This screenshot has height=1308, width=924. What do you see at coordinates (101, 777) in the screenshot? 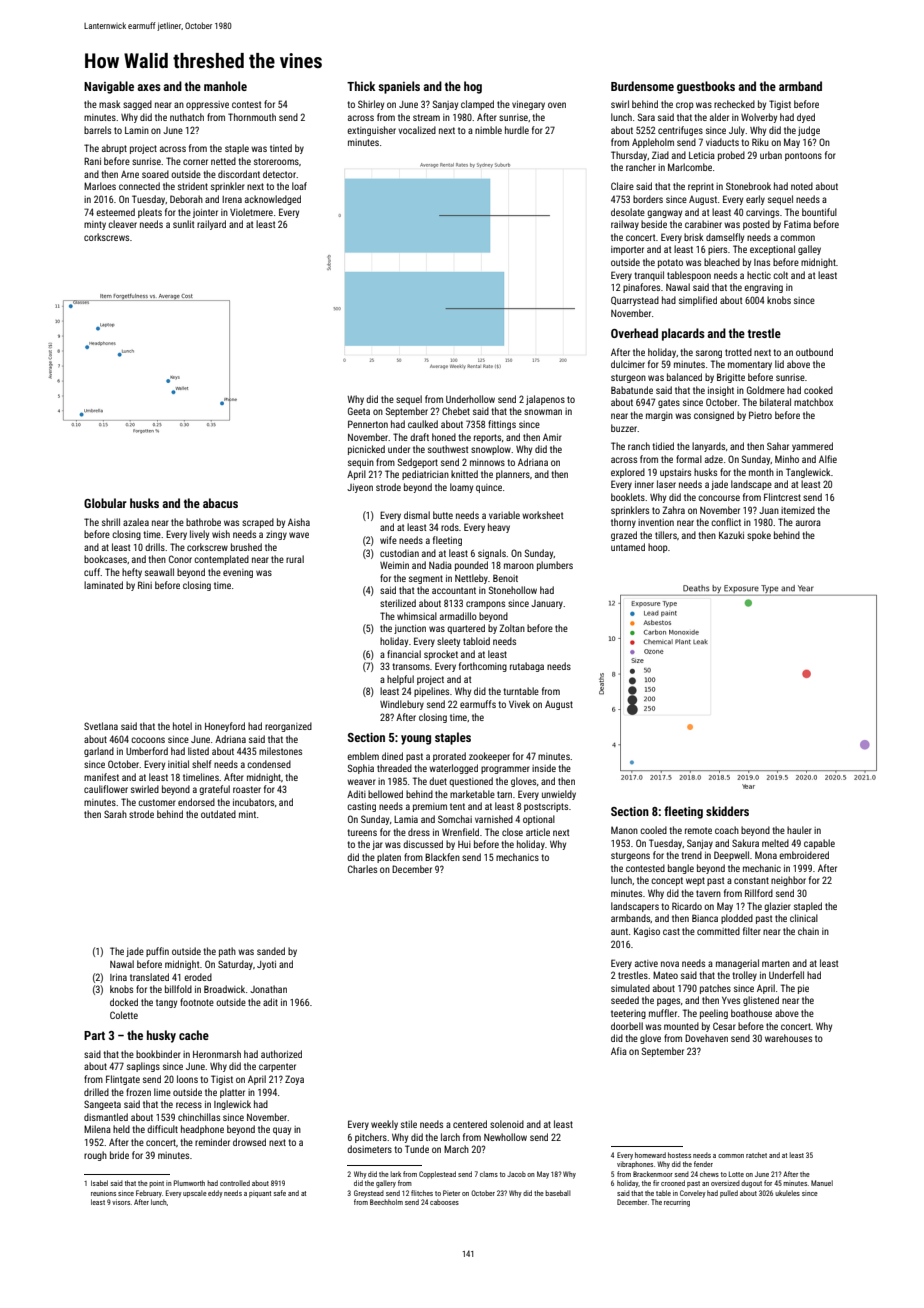
I see `manifest` at bounding box center [101, 777].
